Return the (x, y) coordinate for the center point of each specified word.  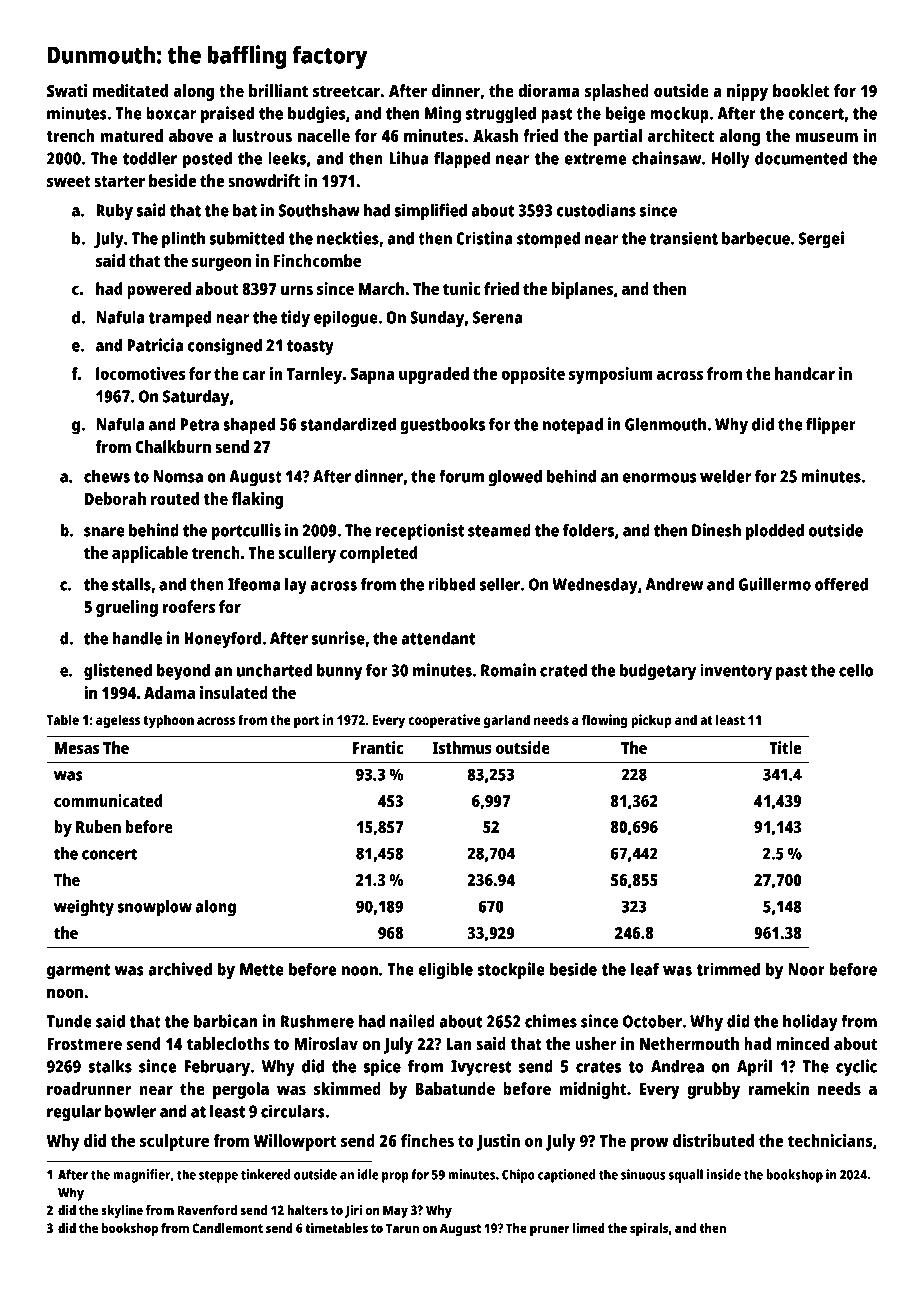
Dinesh (716, 530)
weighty (84, 908)
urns (297, 290)
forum (461, 476)
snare (104, 532)
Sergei (821, 240)
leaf (645, 969)
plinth (183, 240)
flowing (605, 721)
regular (74, 1113)
